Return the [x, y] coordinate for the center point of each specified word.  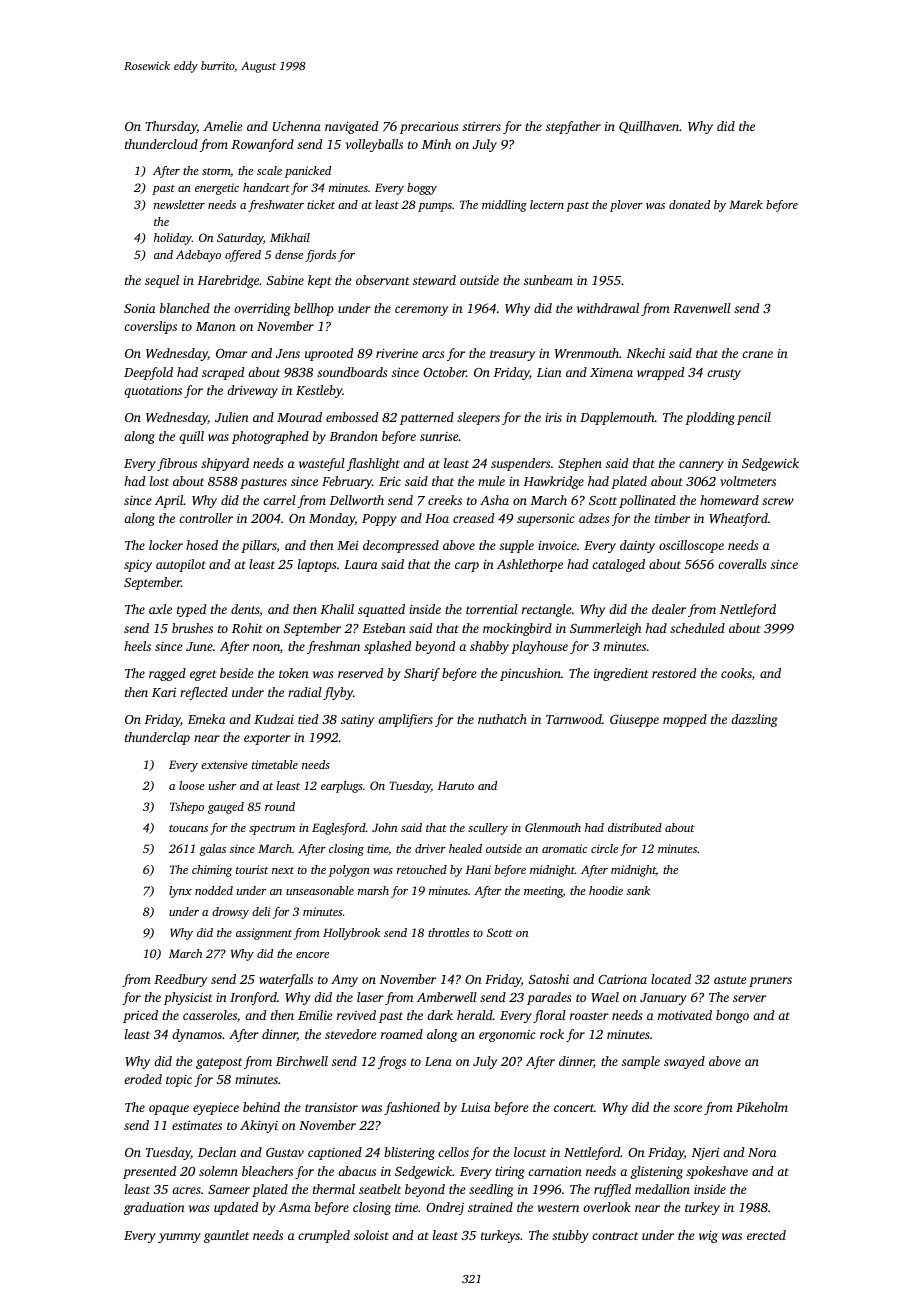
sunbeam [548, 280]
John [384, 827]
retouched [422, 869]
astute [730, 980]
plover [626, 206]
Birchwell [302, 1061]
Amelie [223, 126]
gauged [226, 808]
